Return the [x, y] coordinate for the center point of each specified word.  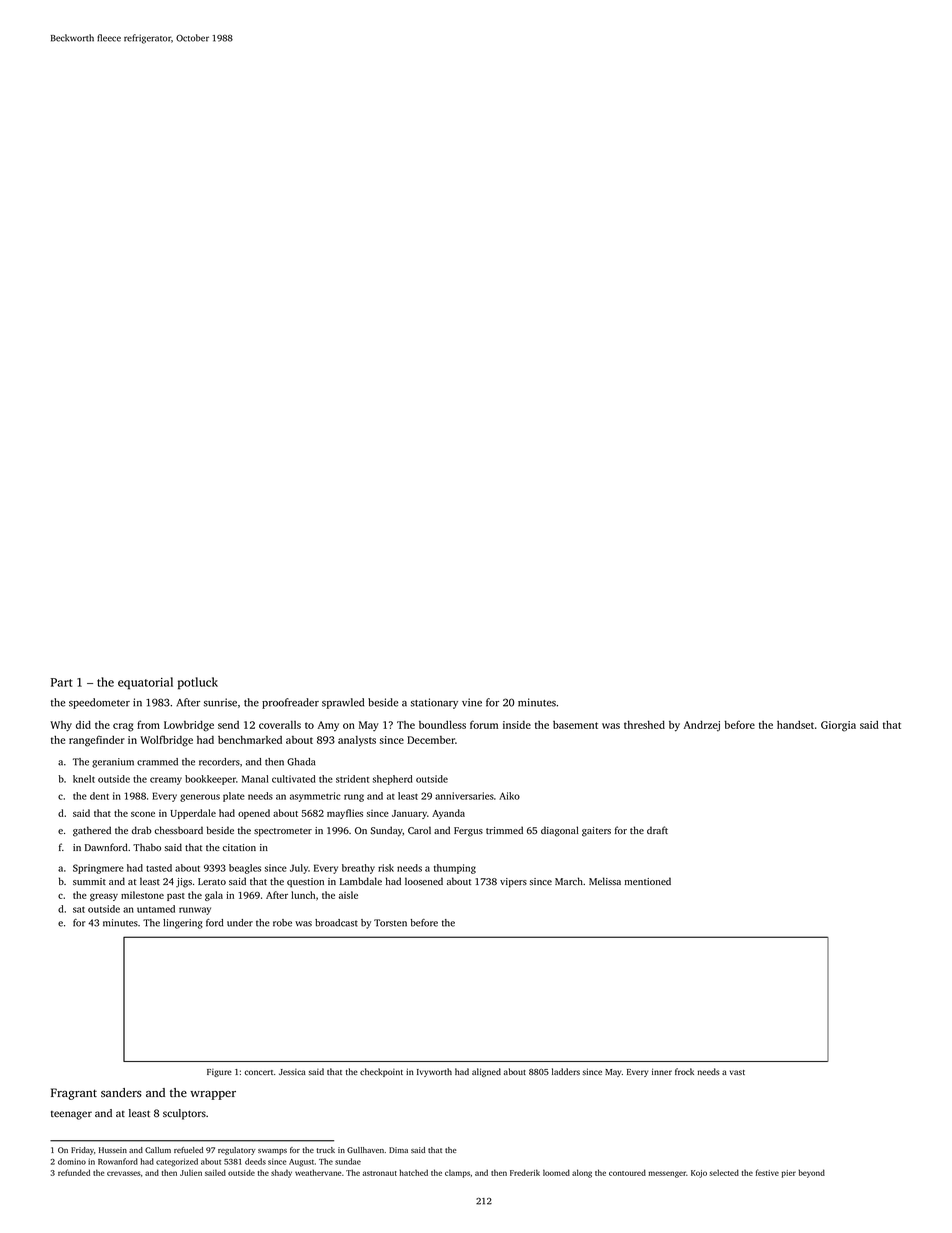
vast [737, 1072]
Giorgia [838, 726]
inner [662, 1071]
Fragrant [74, 1094]
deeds [255, 1161]
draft [657, 830]
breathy [358, 869]
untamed [156, 909]
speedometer [99, 703]
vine [472, 702]
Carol [419, 830]
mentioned [648, 881]
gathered [92, 831]
